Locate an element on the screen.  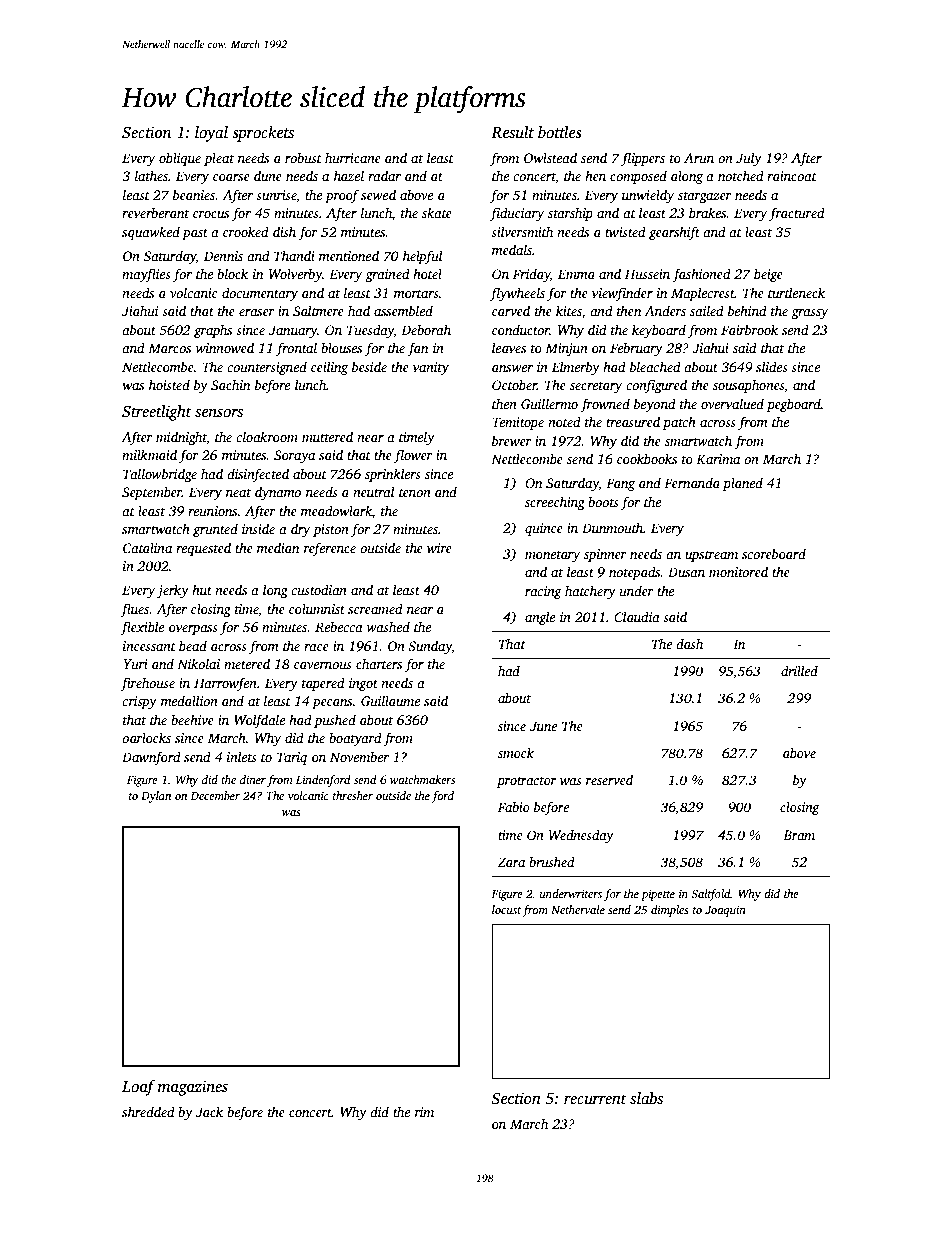
grassy is located at coordinates (809, 314).
